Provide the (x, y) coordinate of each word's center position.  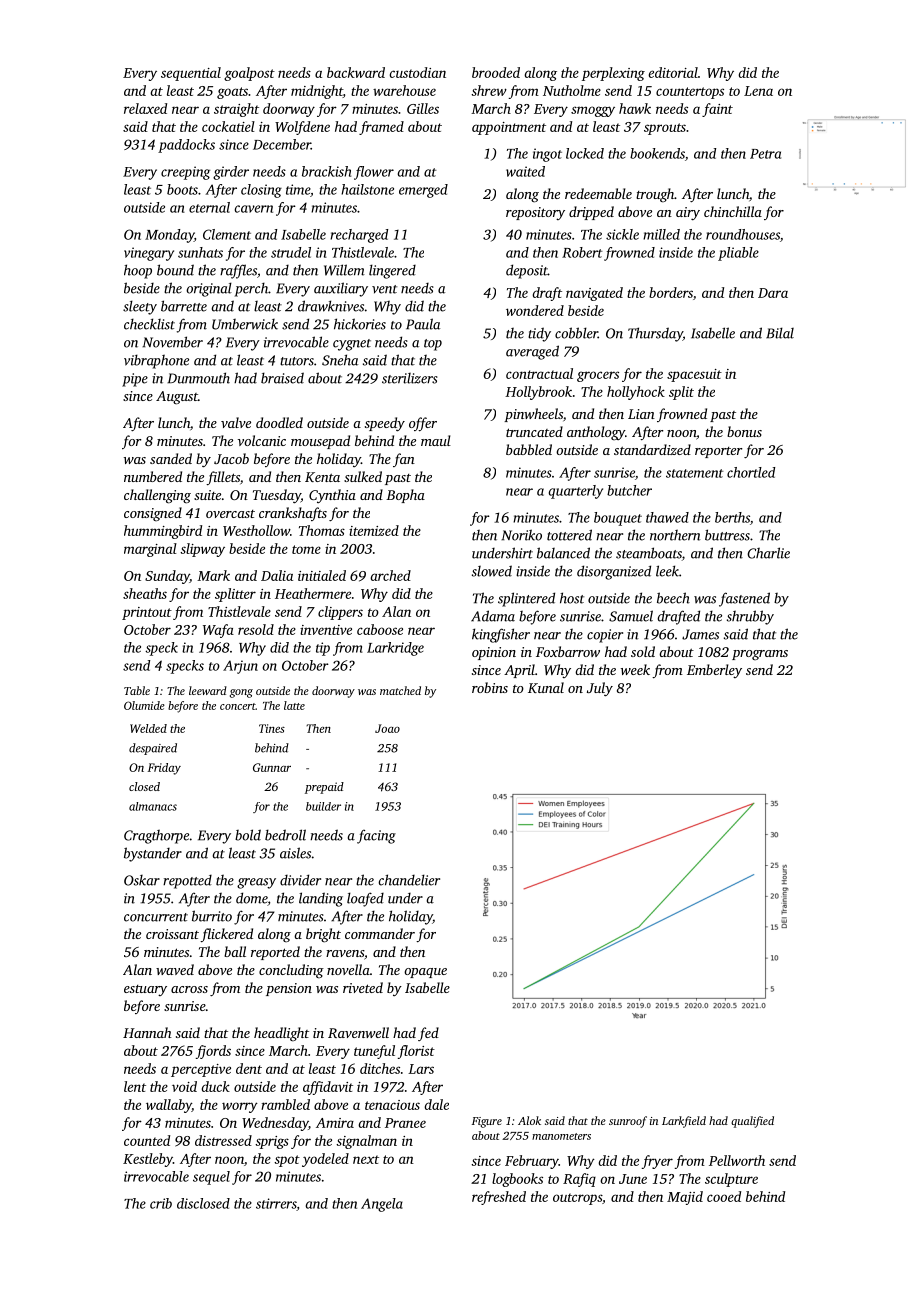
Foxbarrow (568, 651)
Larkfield (684, 1122)
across (189, 989)
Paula (423, 324)
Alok (529, 1120)
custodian (418, 72)
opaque (425, 973)
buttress (727, 535)
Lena (758, 91)
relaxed (145, 108)
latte (294, 705)
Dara (773, 293)
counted (147, 1140)
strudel (291, 252)
